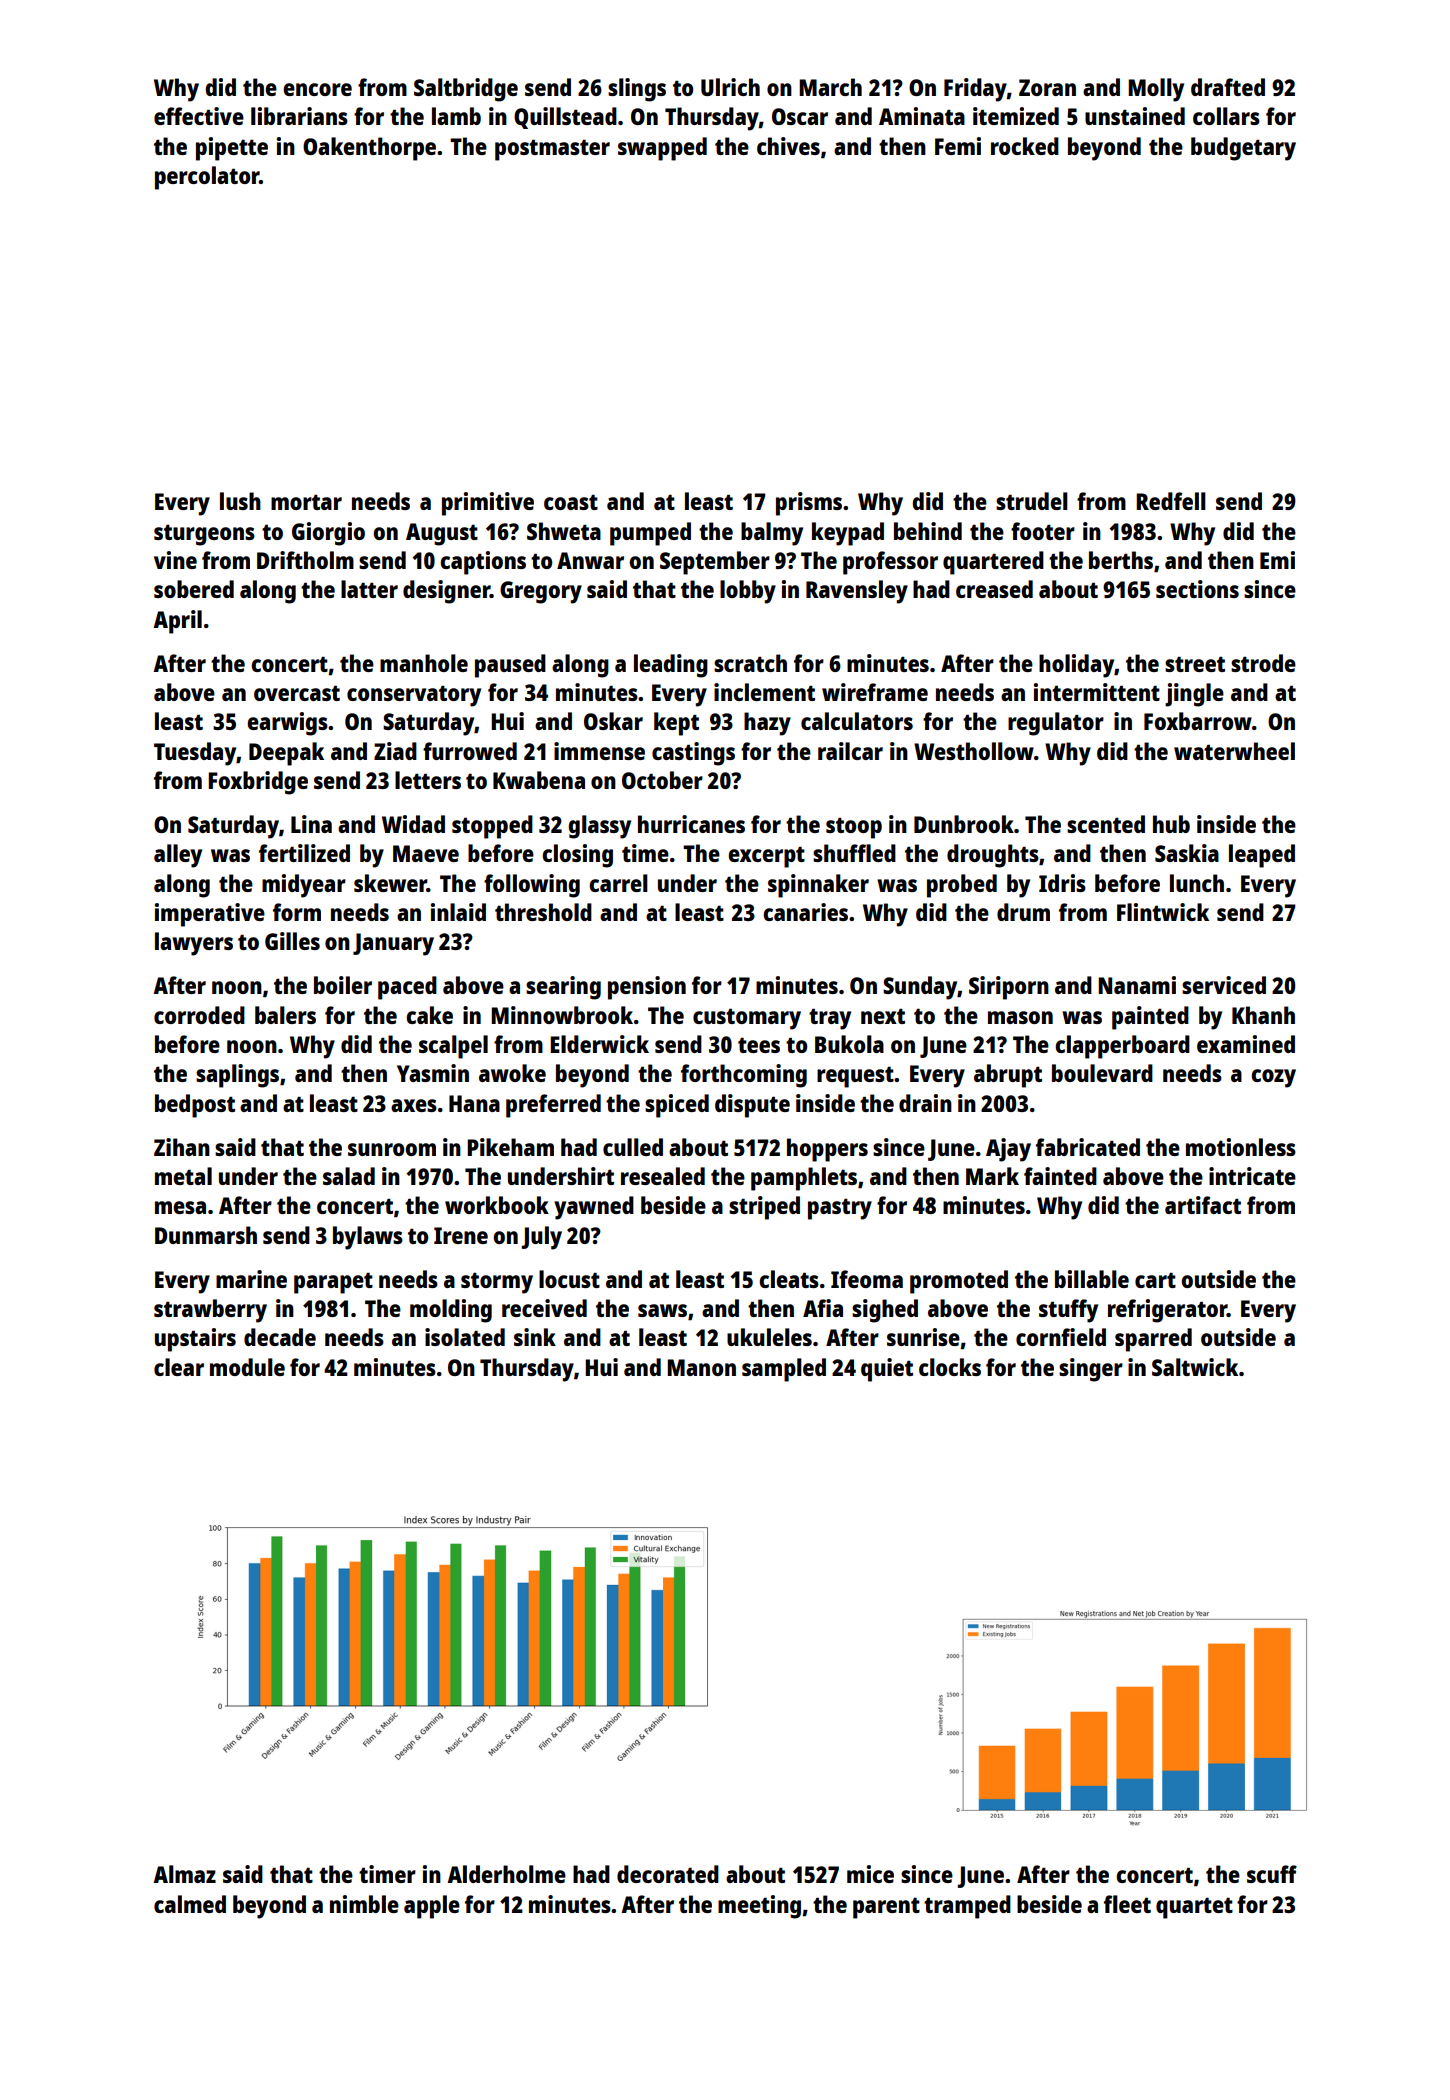 This screenshot has width=1450, height=2100. What do you see at coordinates (1203, 1205) in the screenshot?
I see `artifact` at bounding box center [1203, 1205].
